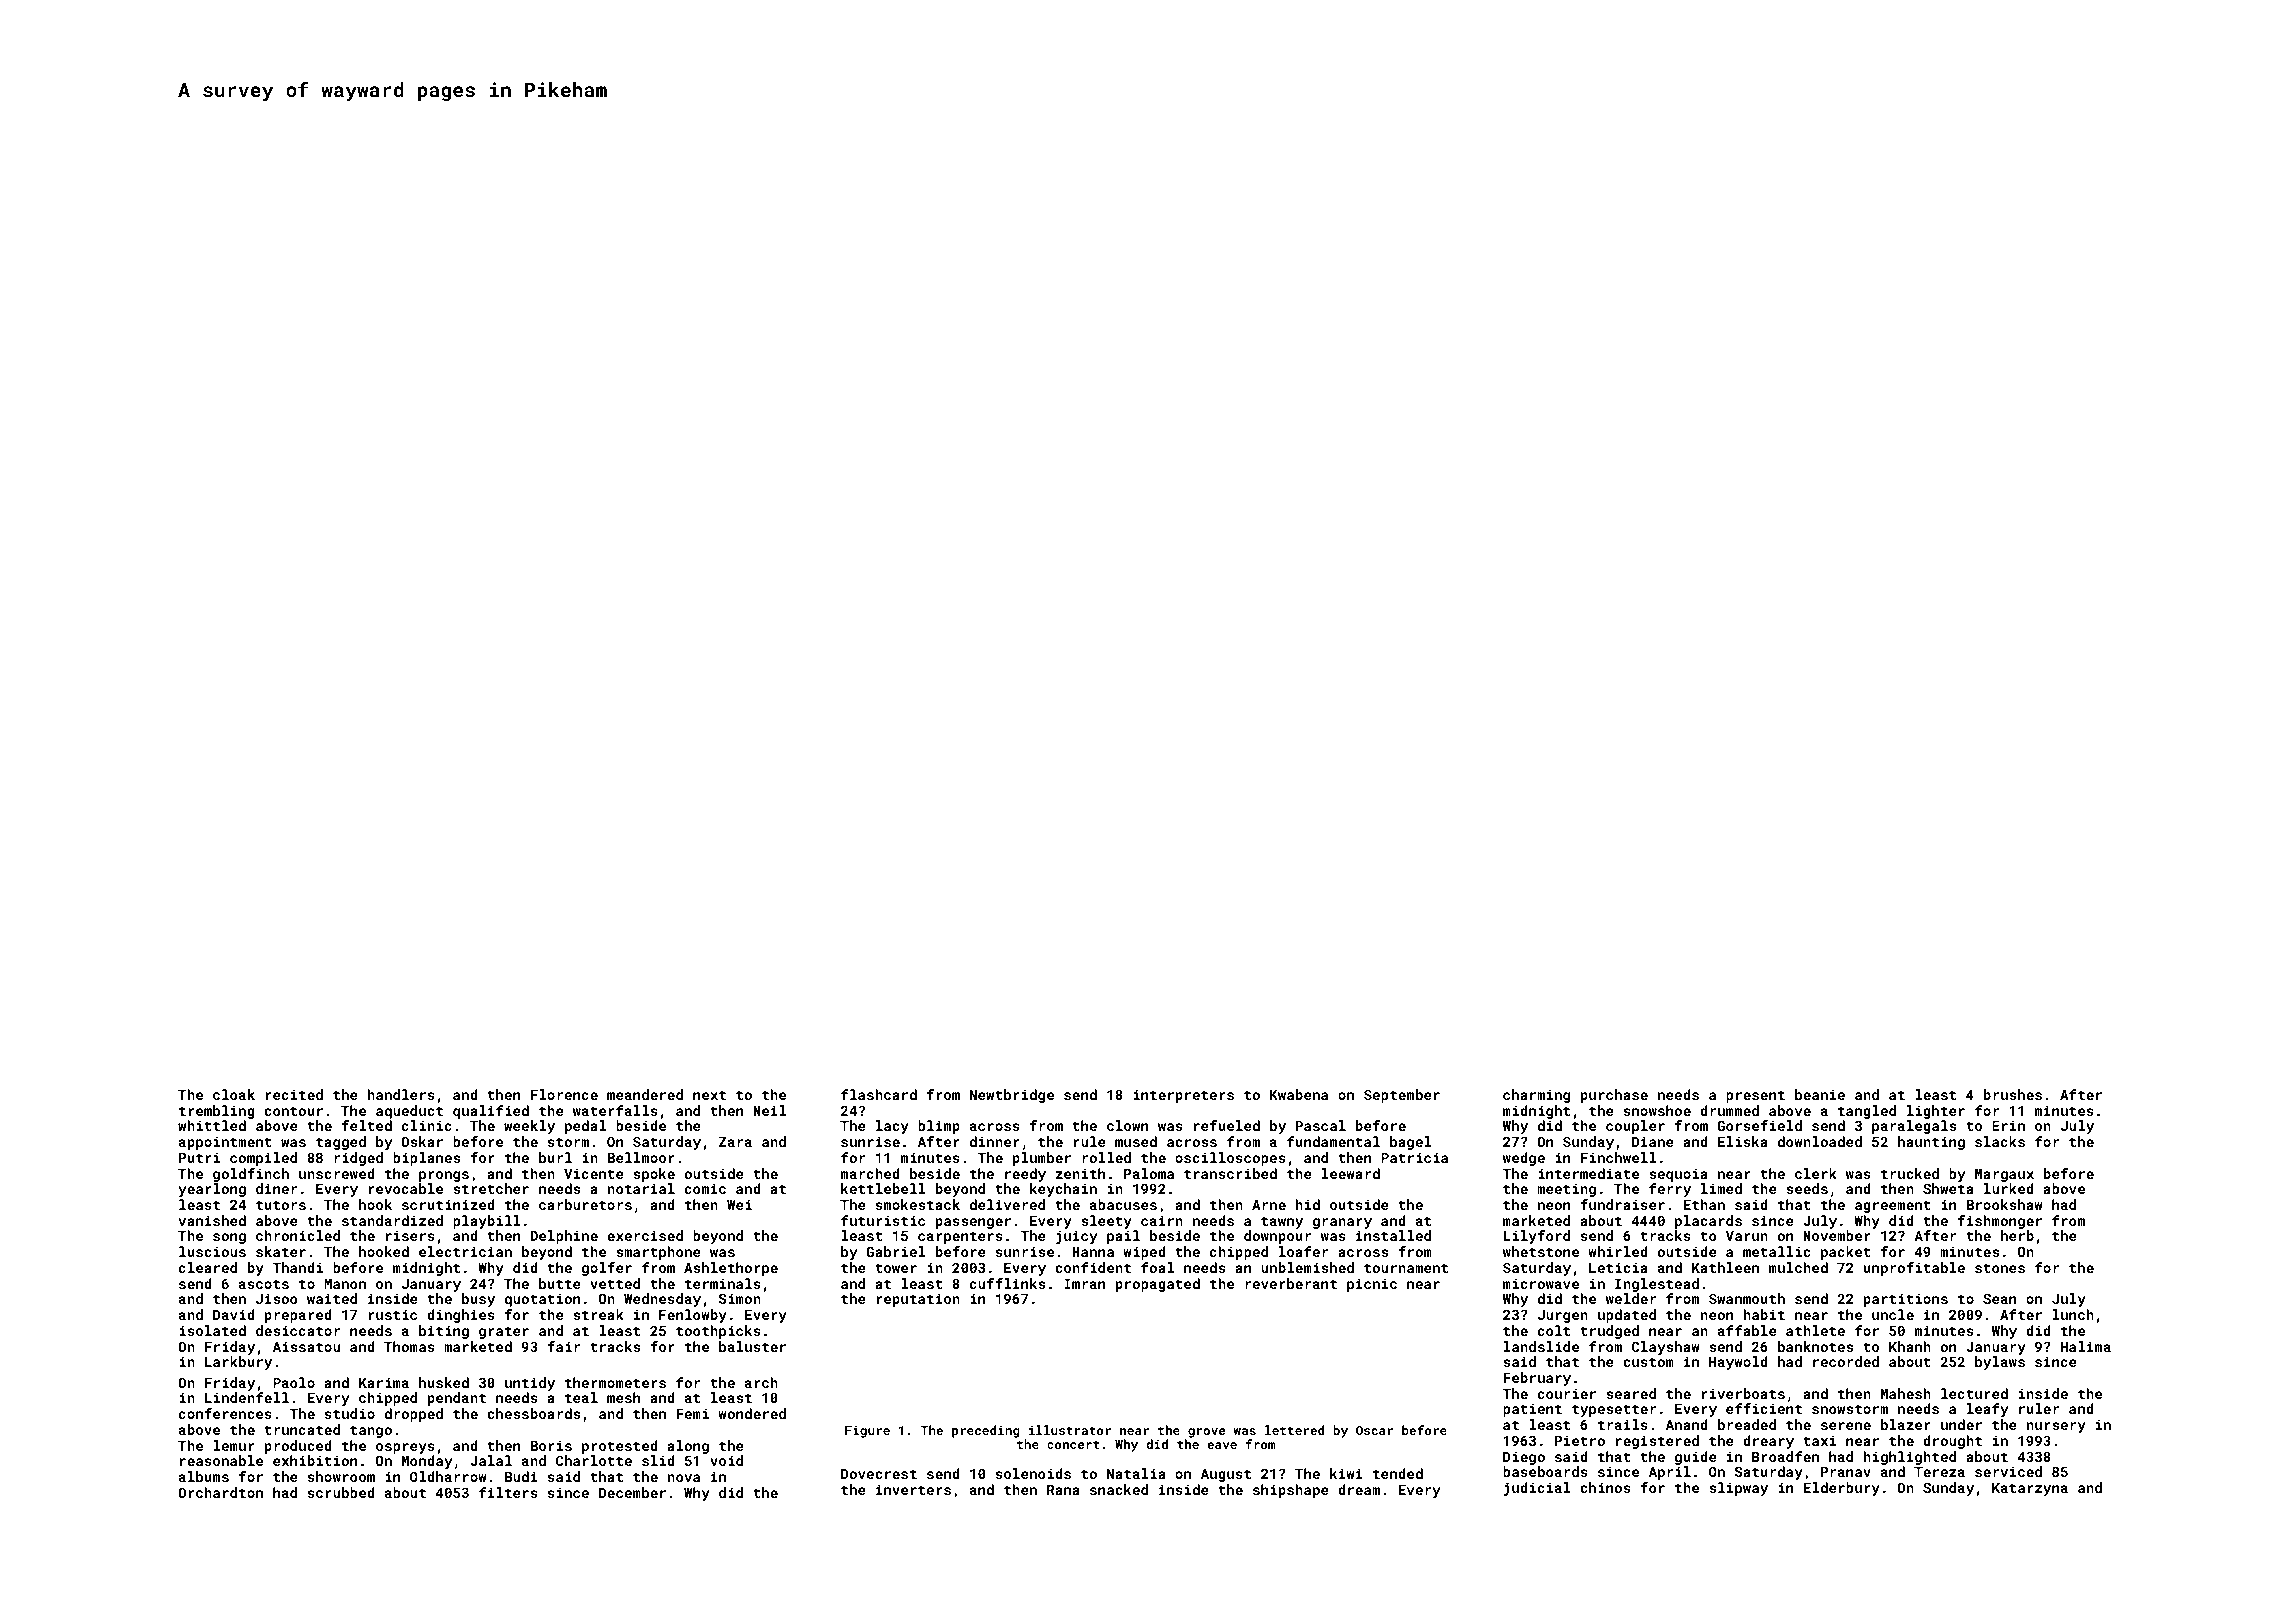 Image resolution: width=2292 pixels, height=1620 pixels. Describe the element at coordinates (225, 1413) in the document. I see `conferences` at that location.
